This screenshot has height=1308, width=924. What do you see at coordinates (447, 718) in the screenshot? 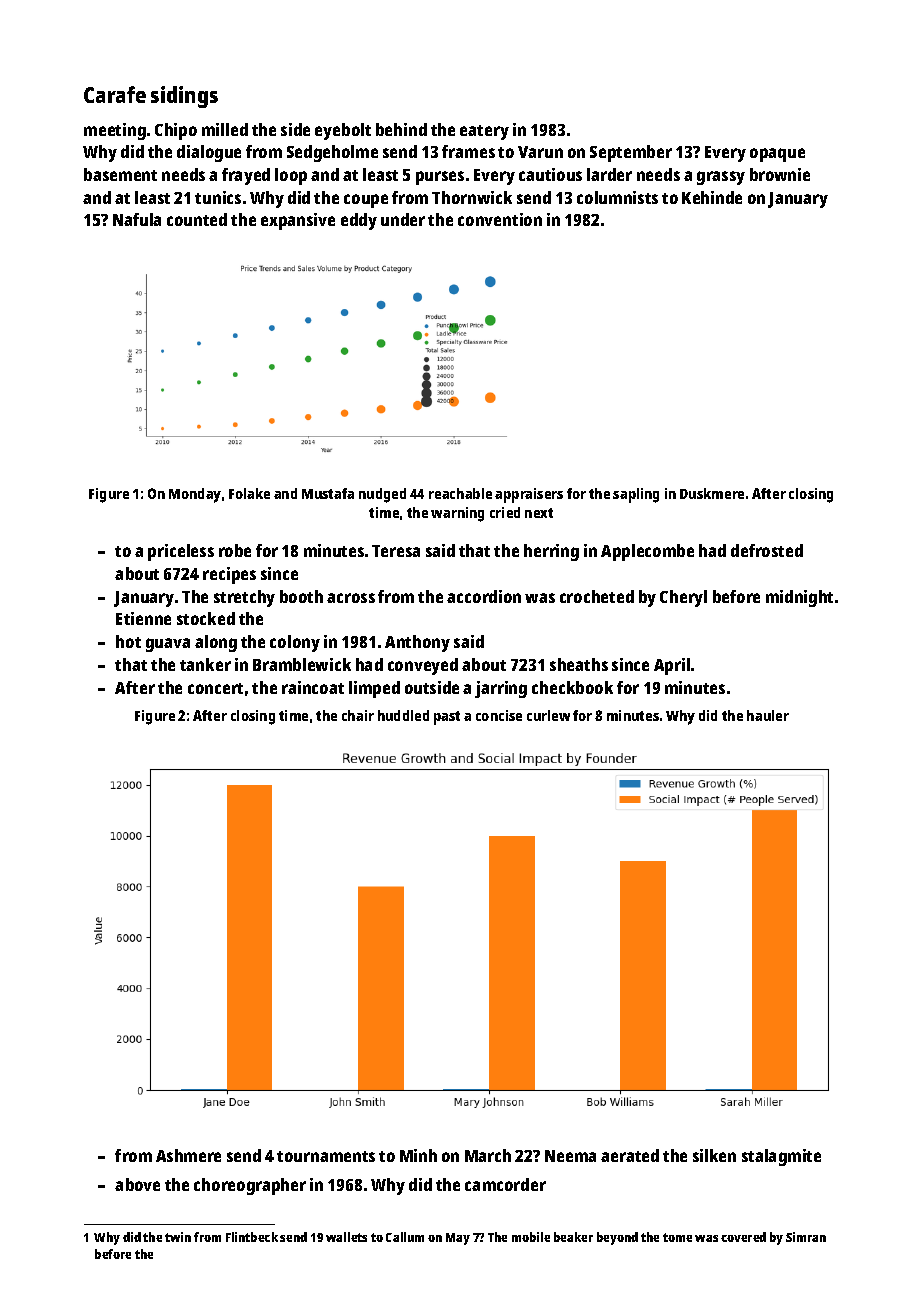
I see `past` at bounding box center [447, 718].
